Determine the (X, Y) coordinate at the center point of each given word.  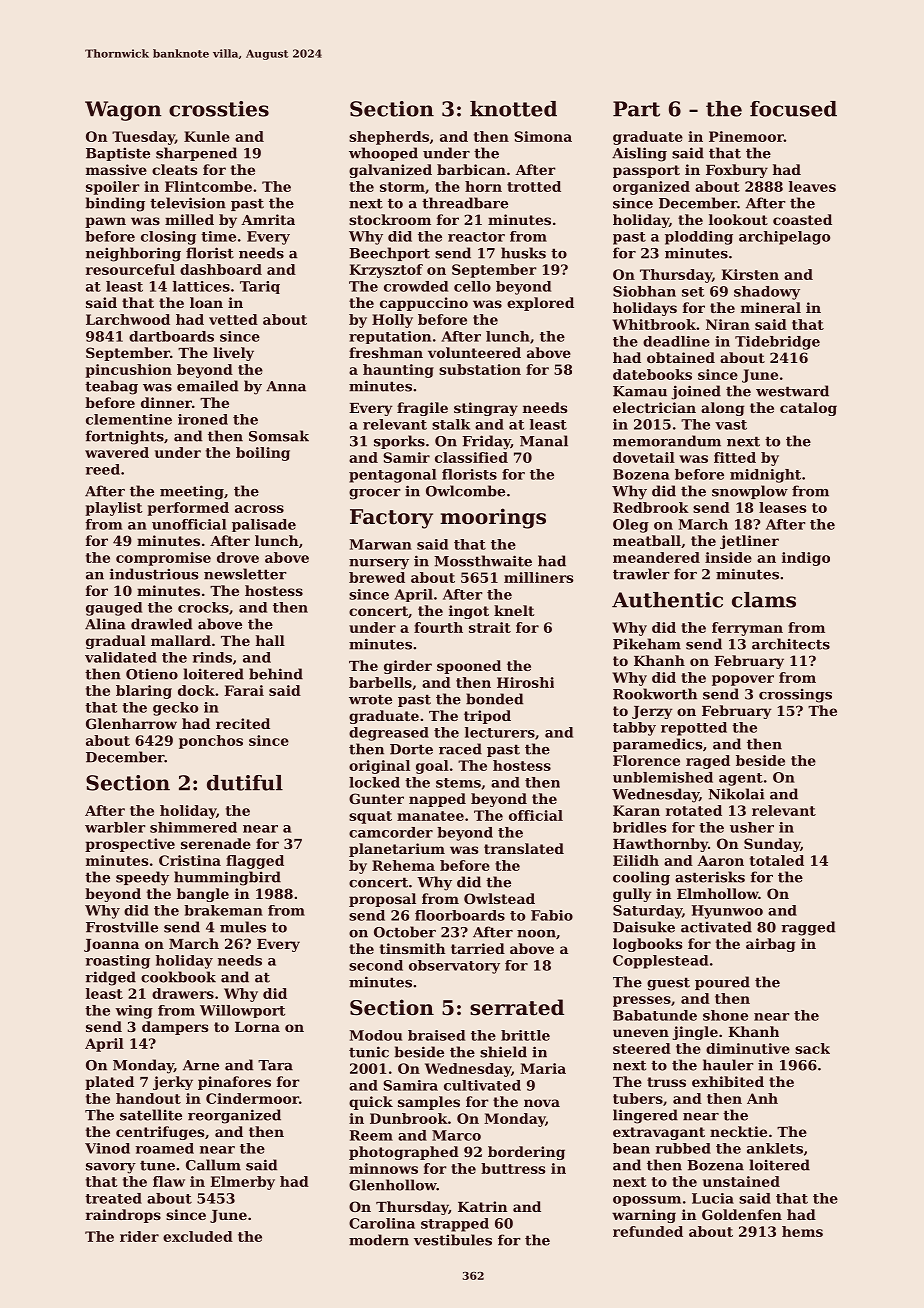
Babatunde (655, 1015)
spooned (469, 667)
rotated (694, 810)
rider (139, 1236)
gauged (114, 609)
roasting (117, 962)
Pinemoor (746, 136)
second (376, 965)
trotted (534, 186)
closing (168, 238)
